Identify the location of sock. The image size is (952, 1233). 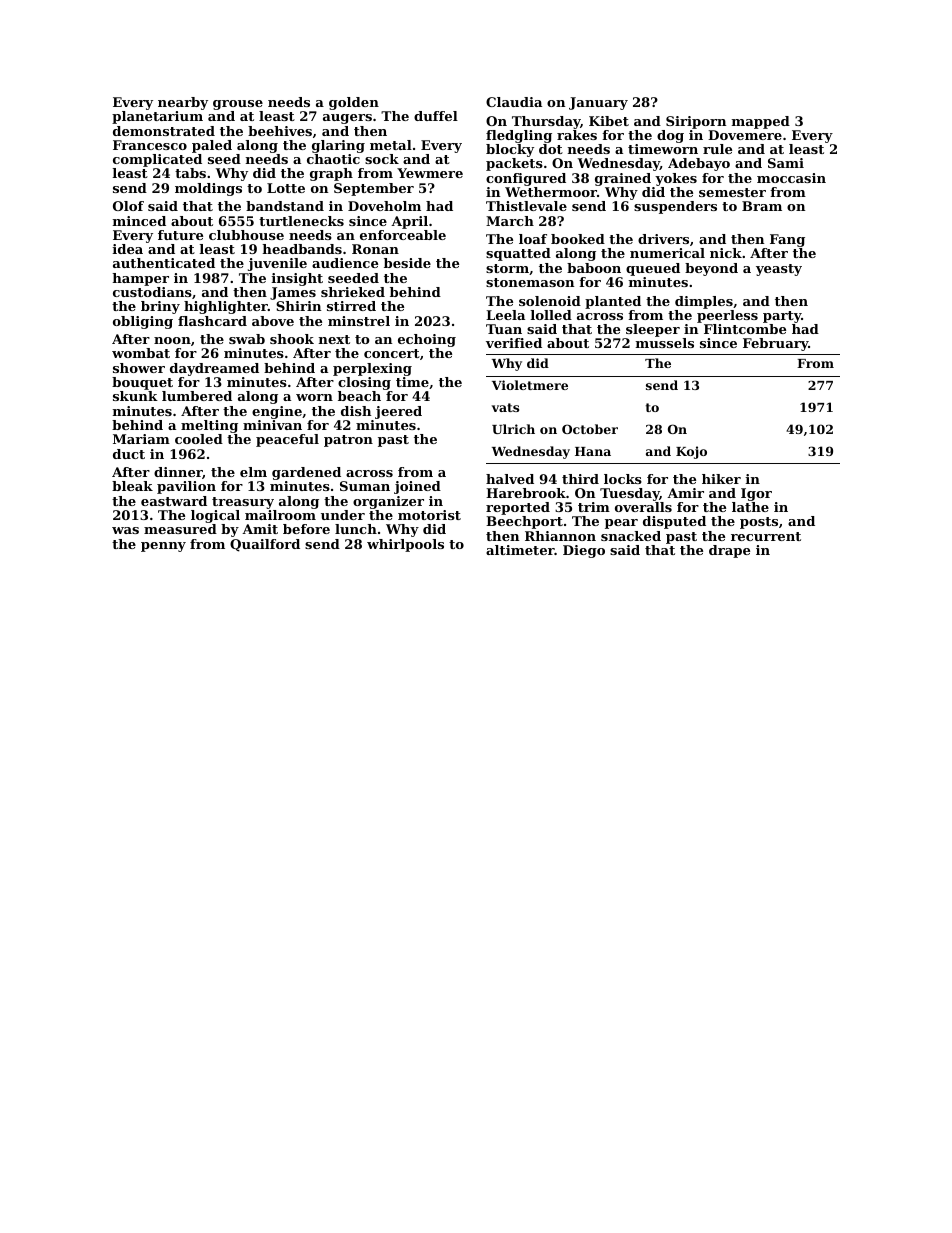
(382, 159).
